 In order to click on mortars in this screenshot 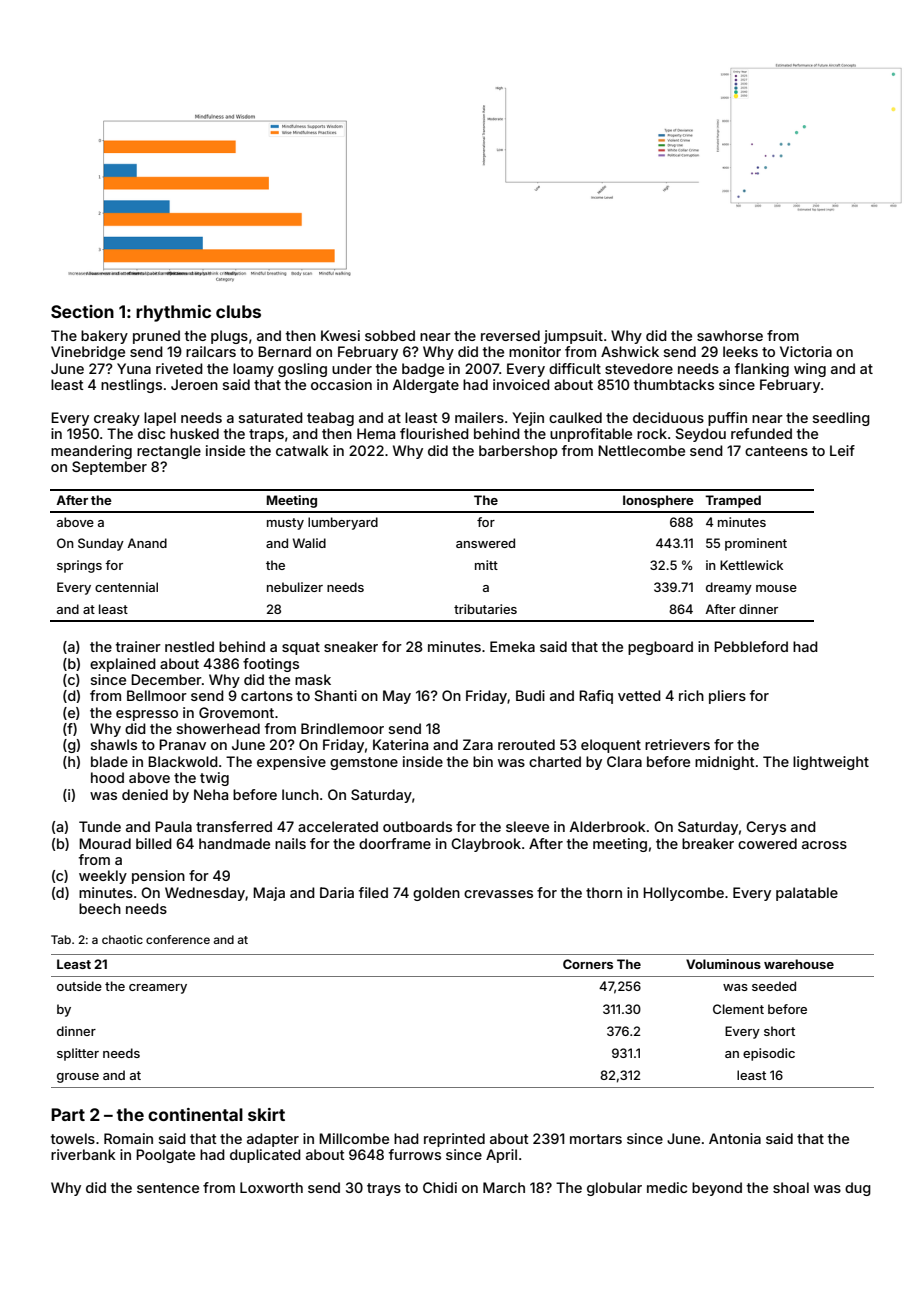, I will do `click(596, 1139)`.
